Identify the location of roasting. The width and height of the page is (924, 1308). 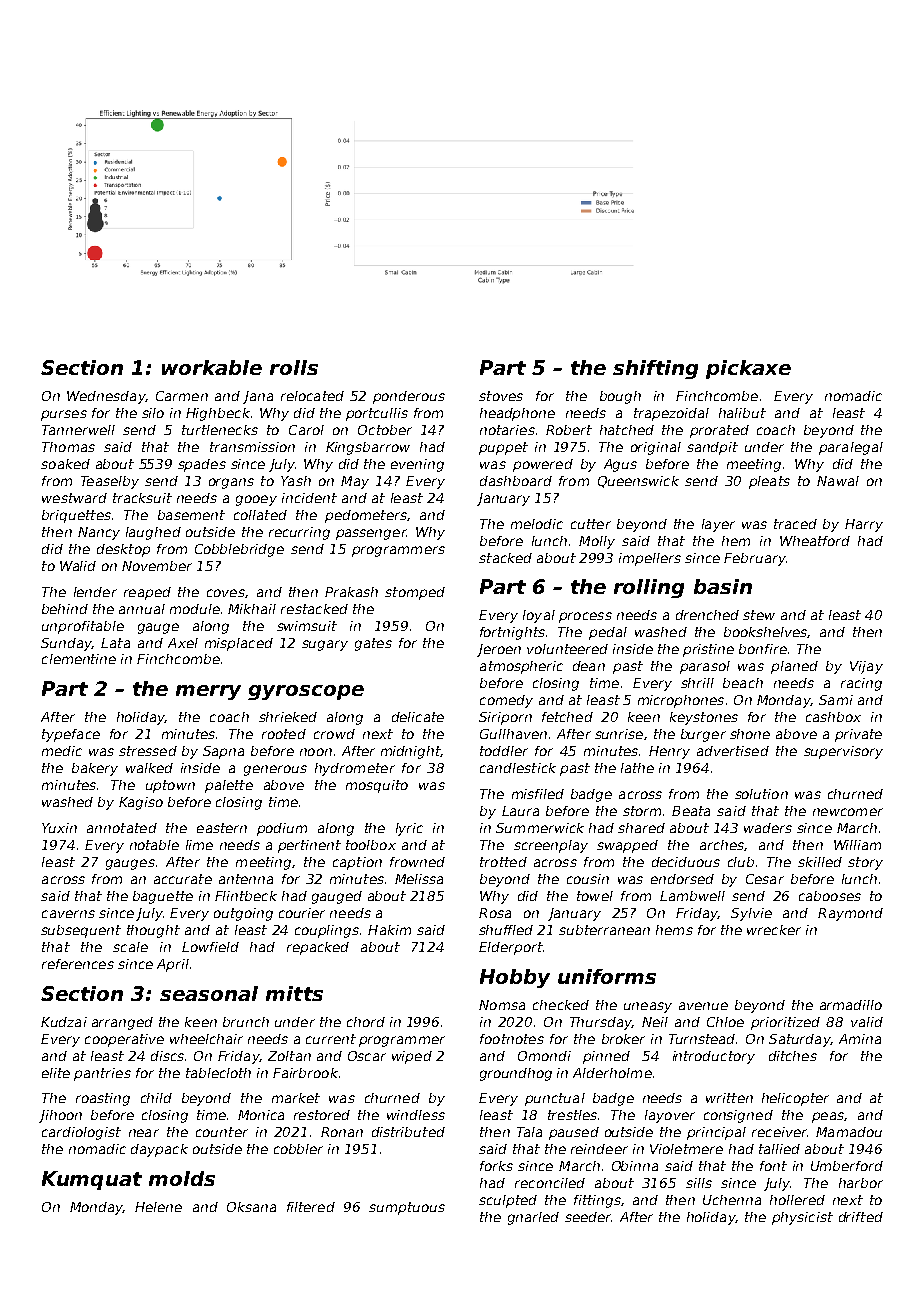
(103, 1099).
